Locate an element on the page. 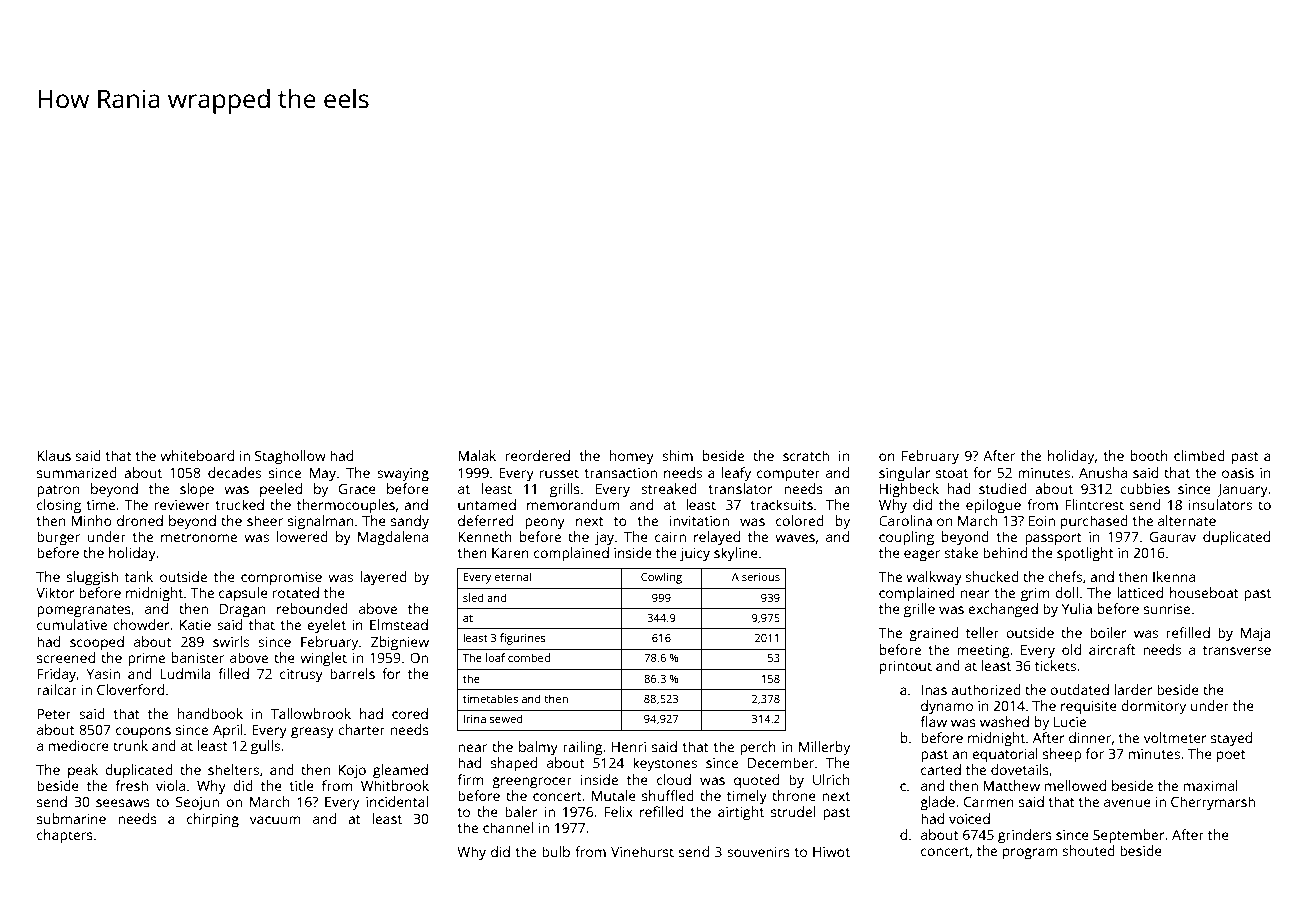  sled is located at coordinates (473, 597).
